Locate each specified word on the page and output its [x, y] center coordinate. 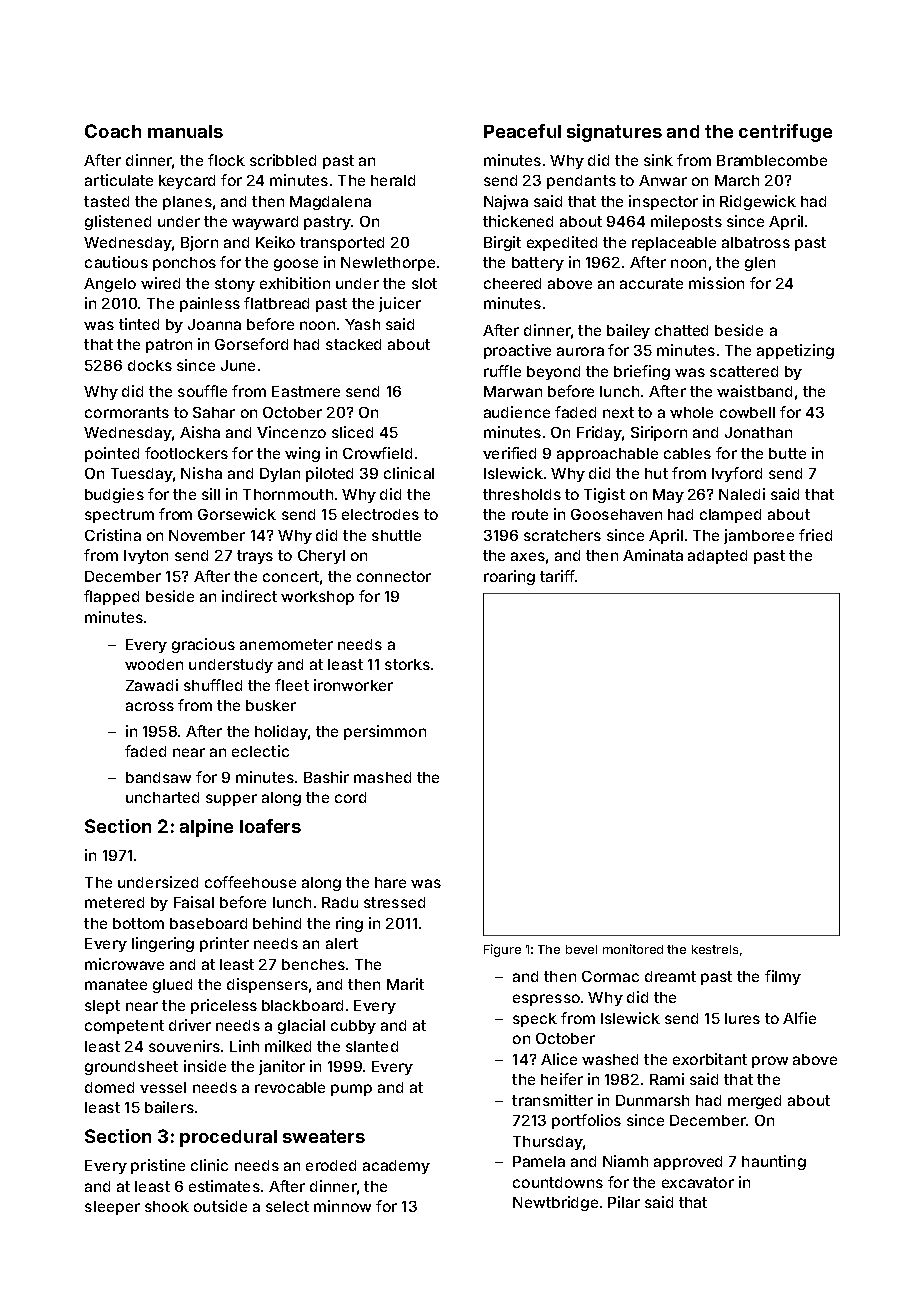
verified [509, 453]
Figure [502, 950]
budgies [114, 495]
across [150, 706]
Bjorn [199, 243]
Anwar [663, 180]
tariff [557, 576]
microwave [124, 964]
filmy [783, 977]
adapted [717, 557]
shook [167, 1206]
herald [393, 180]
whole [691, 412]
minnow [342, 1206]
